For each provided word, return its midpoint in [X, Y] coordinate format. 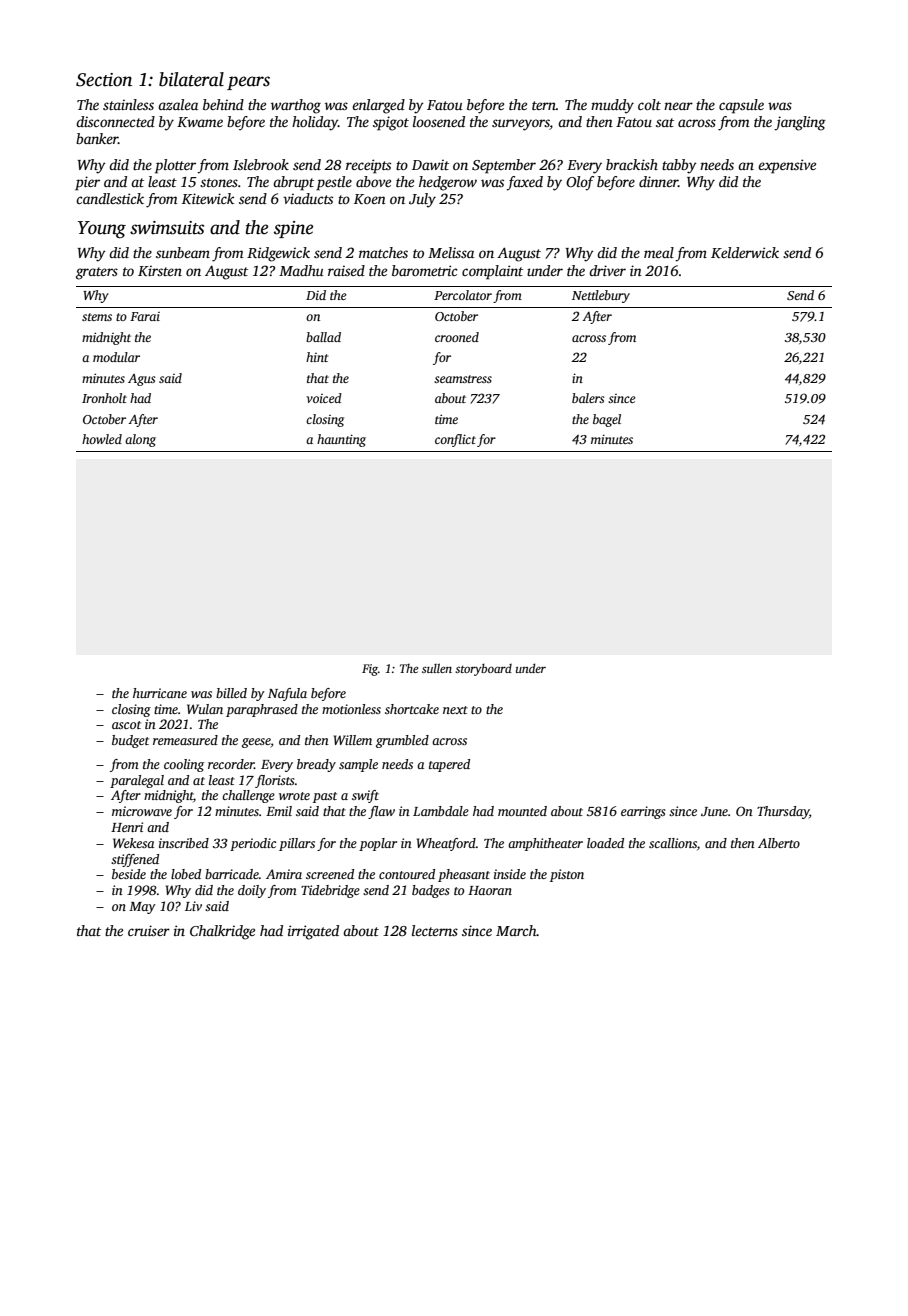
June [714, 811]
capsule [741, 106]
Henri [127, 827]
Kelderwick [745, 252]
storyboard [483, 669]
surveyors [521, 125]
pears [248, 83]
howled [102, 439]
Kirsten [160, 270]
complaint [492, 272]
